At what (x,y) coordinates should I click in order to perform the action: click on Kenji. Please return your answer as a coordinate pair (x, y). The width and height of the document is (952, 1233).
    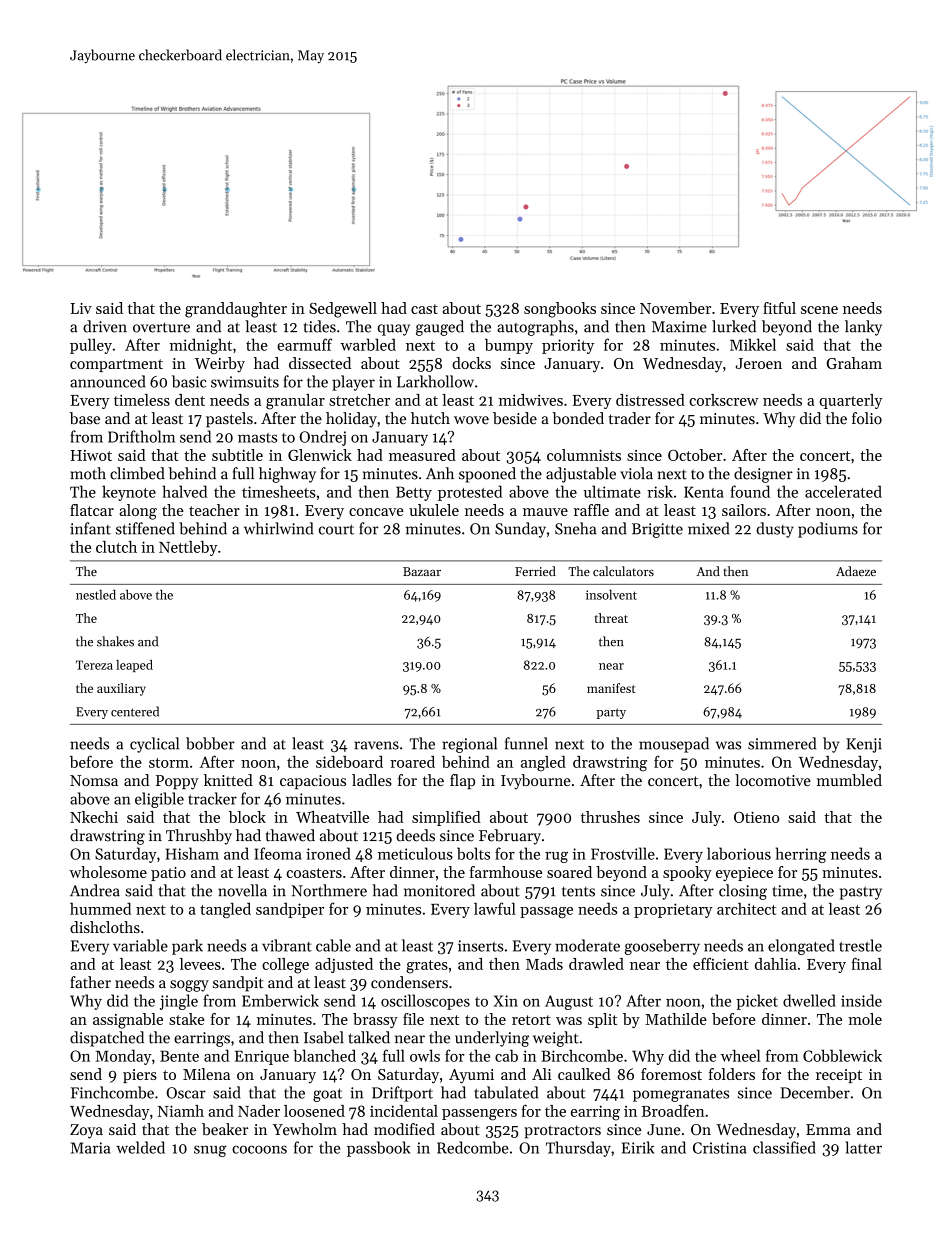
    Looking at the image, I should click on (864, 745).
